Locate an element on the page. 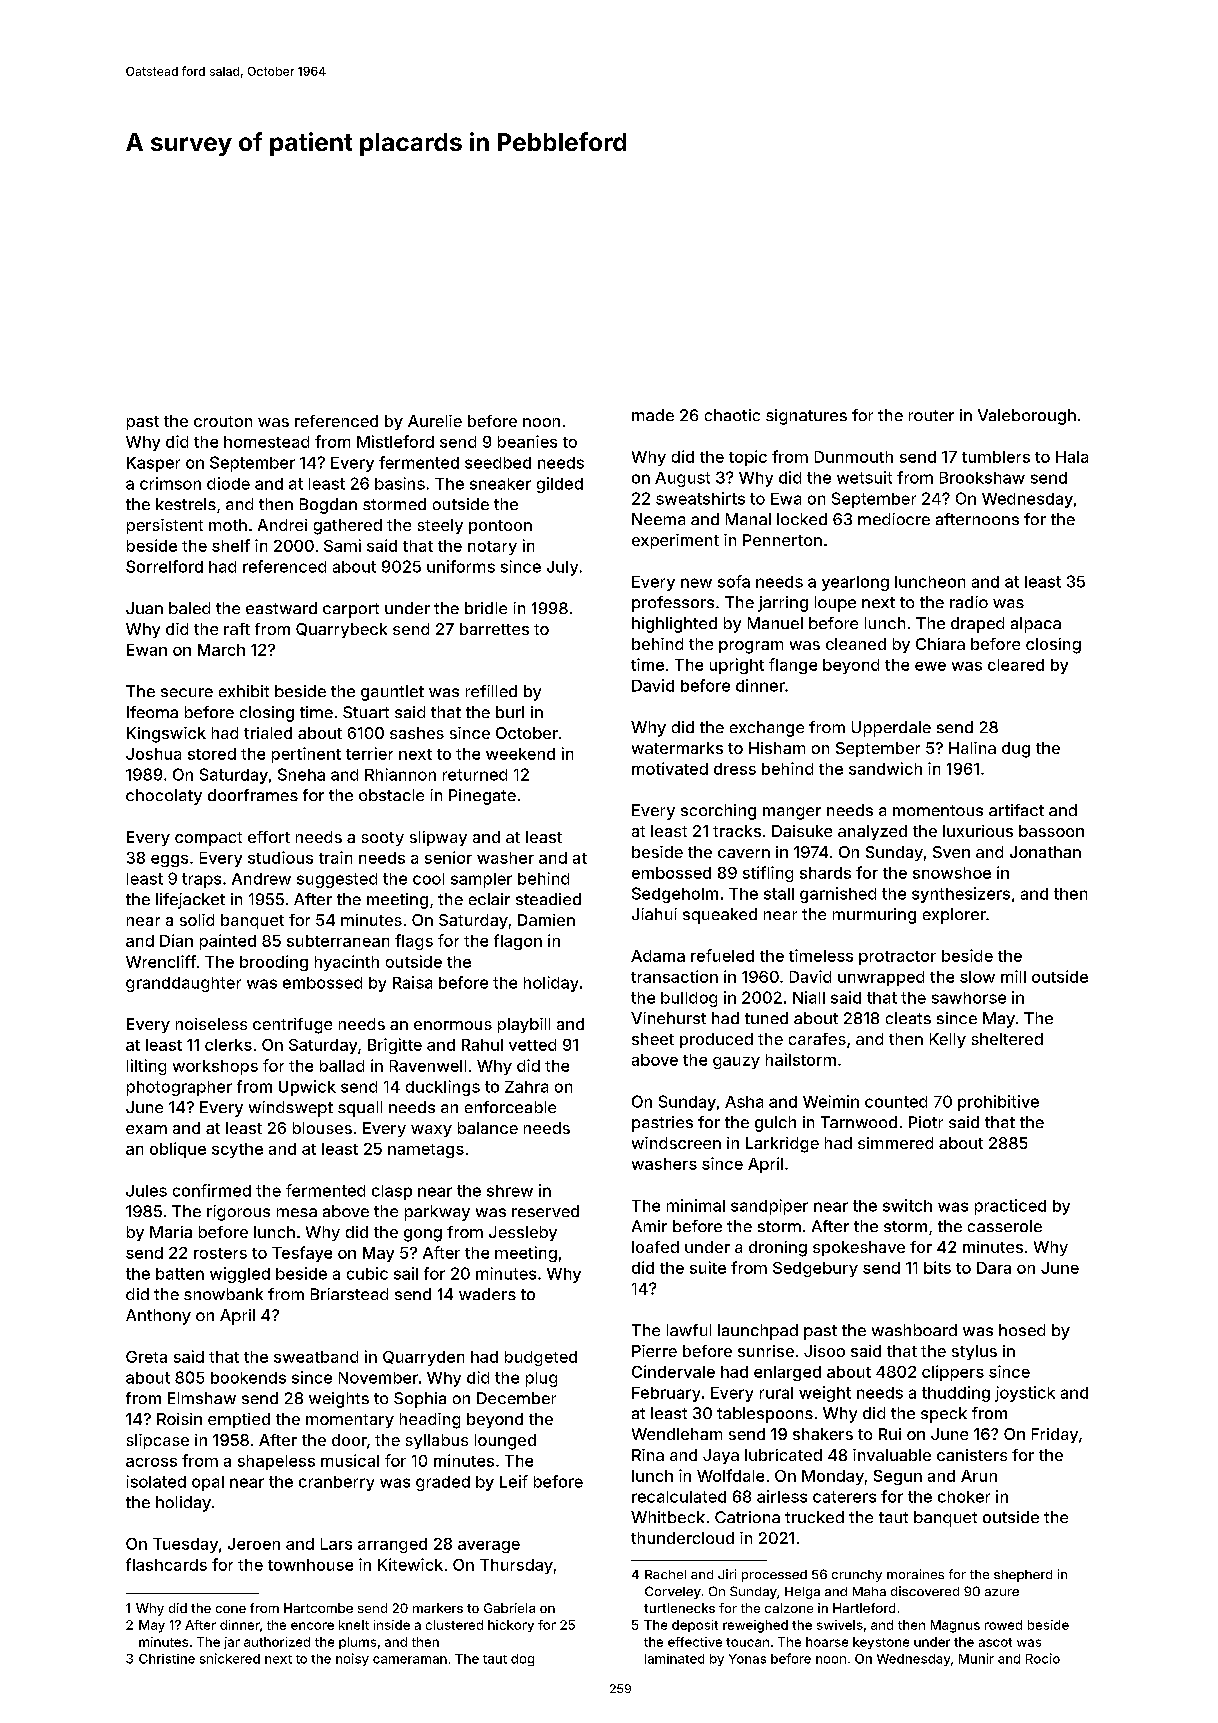 The height and width of the image is (1723, 1218). prohibitive is located at coordinates (998, 1103).
